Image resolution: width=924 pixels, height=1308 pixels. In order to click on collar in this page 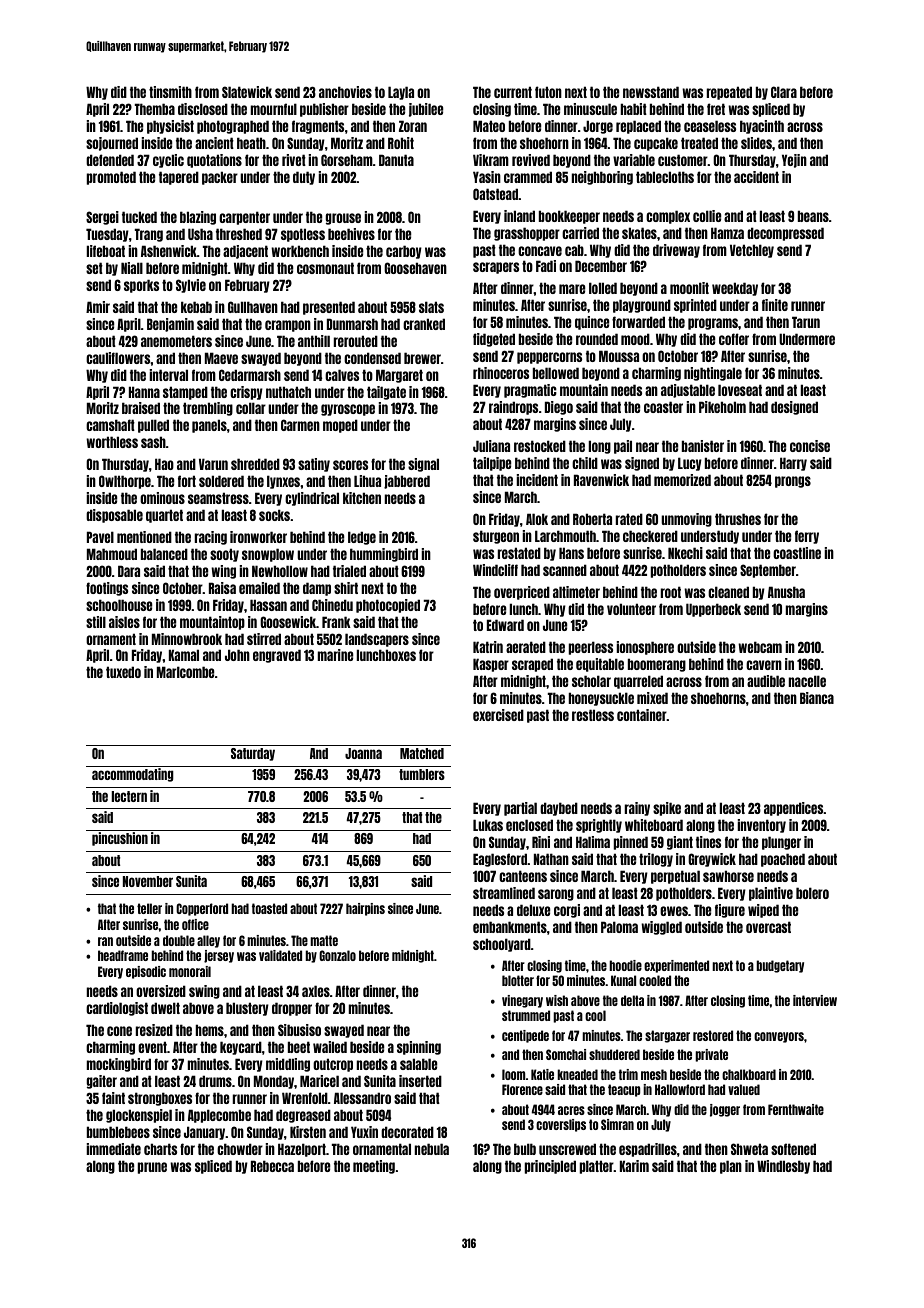, I will do `click(251, 408)`.
